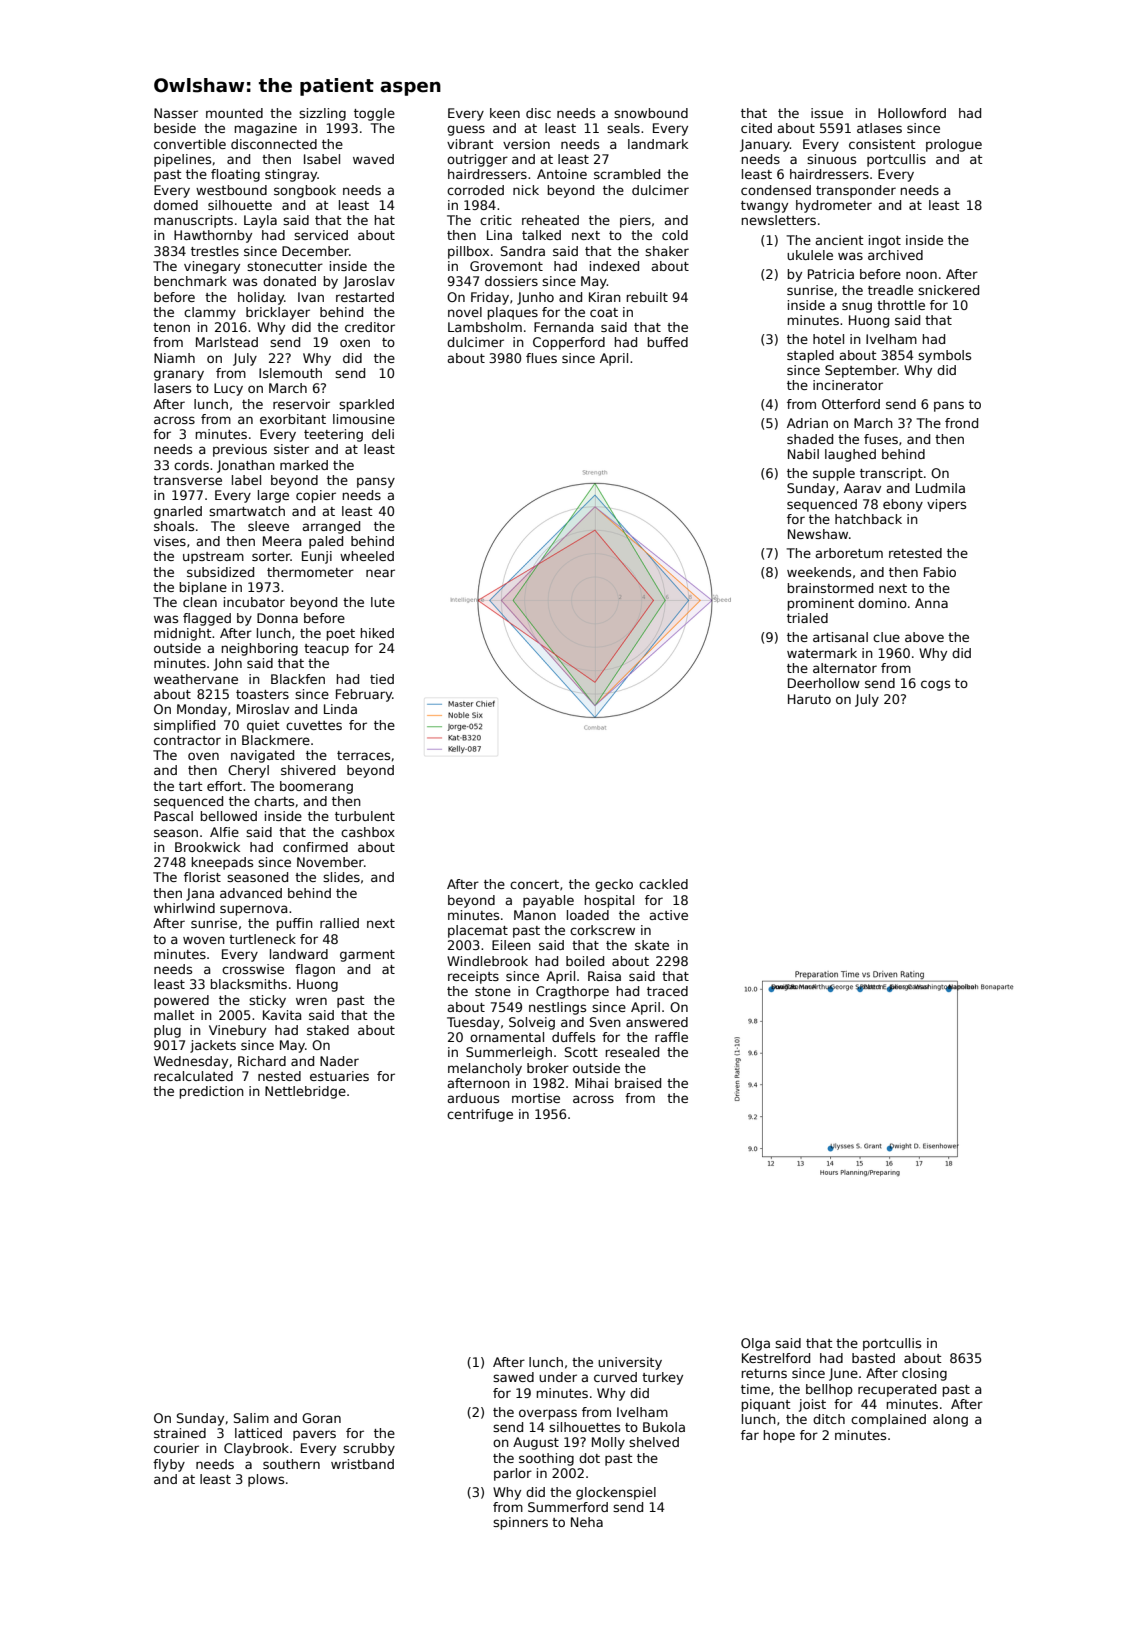 The image size is (1136, 1646). Describe the element at coordinates (845, 668) in the screenshot. I see `alternator` at that location.
